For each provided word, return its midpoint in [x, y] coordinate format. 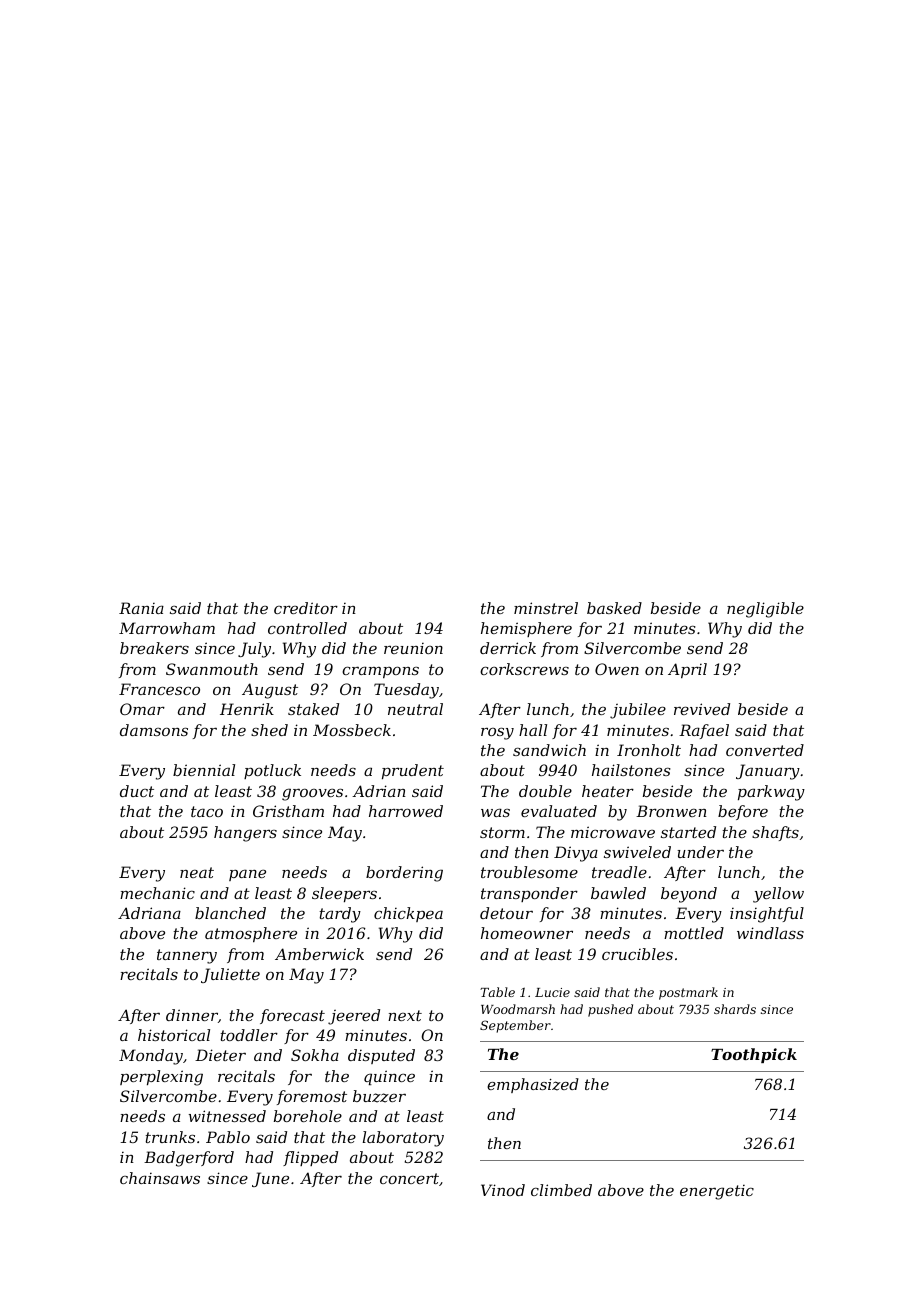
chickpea [408, 914]
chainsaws [160, 1178]
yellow [778, 895]
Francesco [159, 689]
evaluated [559, 811]
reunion [413, 648]
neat [197, 872]
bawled [618, 893]
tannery [187, 956]
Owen [617, 669]
